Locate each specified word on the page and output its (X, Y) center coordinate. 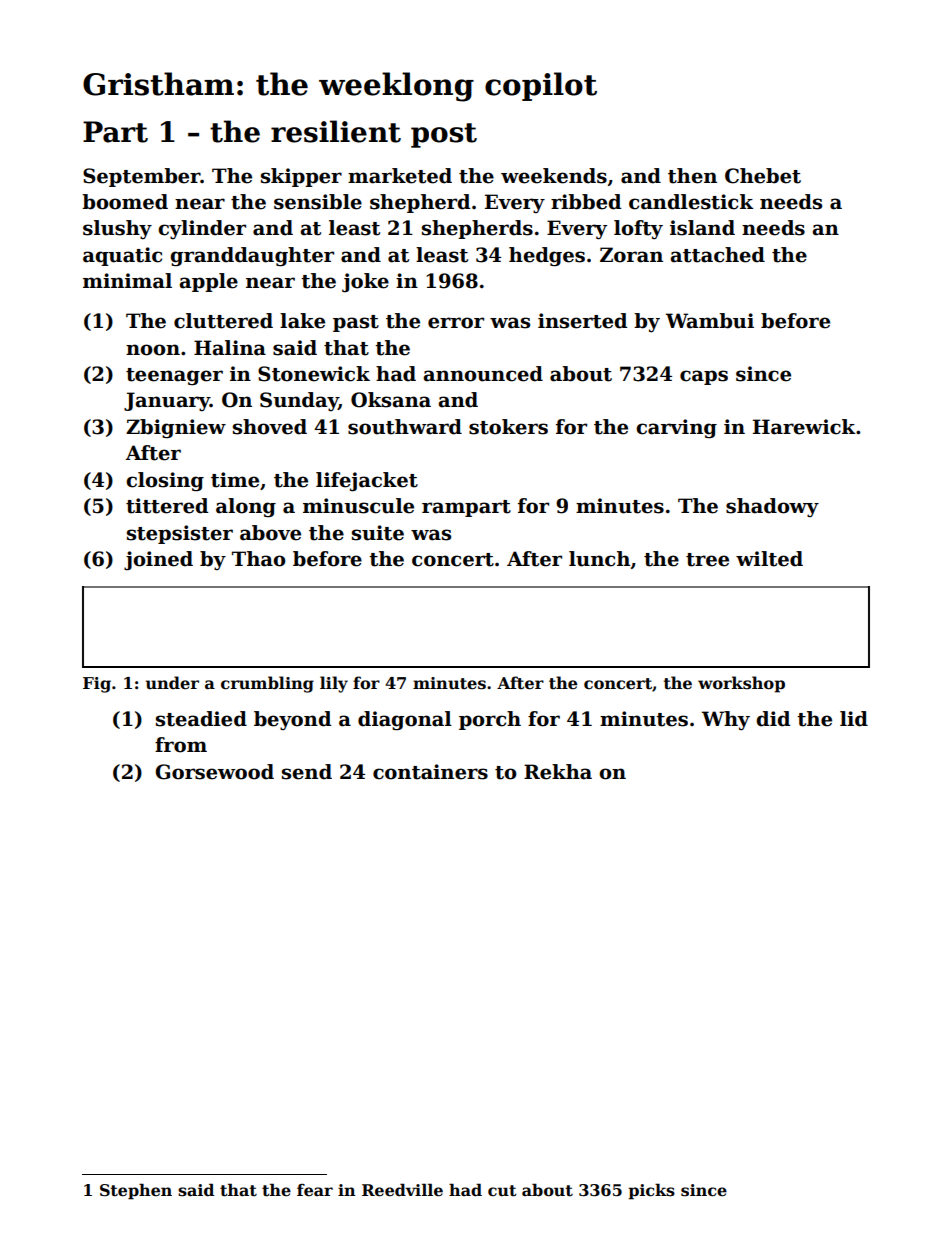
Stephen (136, 1191)
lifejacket (367, 482)
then (692, 176)
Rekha (558, 772)
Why (726, 720)
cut (502, 1191)
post (444, 135)
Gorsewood (214, 772)
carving (676, 429)
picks (651, 1191)
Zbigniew (176, 428)
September (142, 177)
